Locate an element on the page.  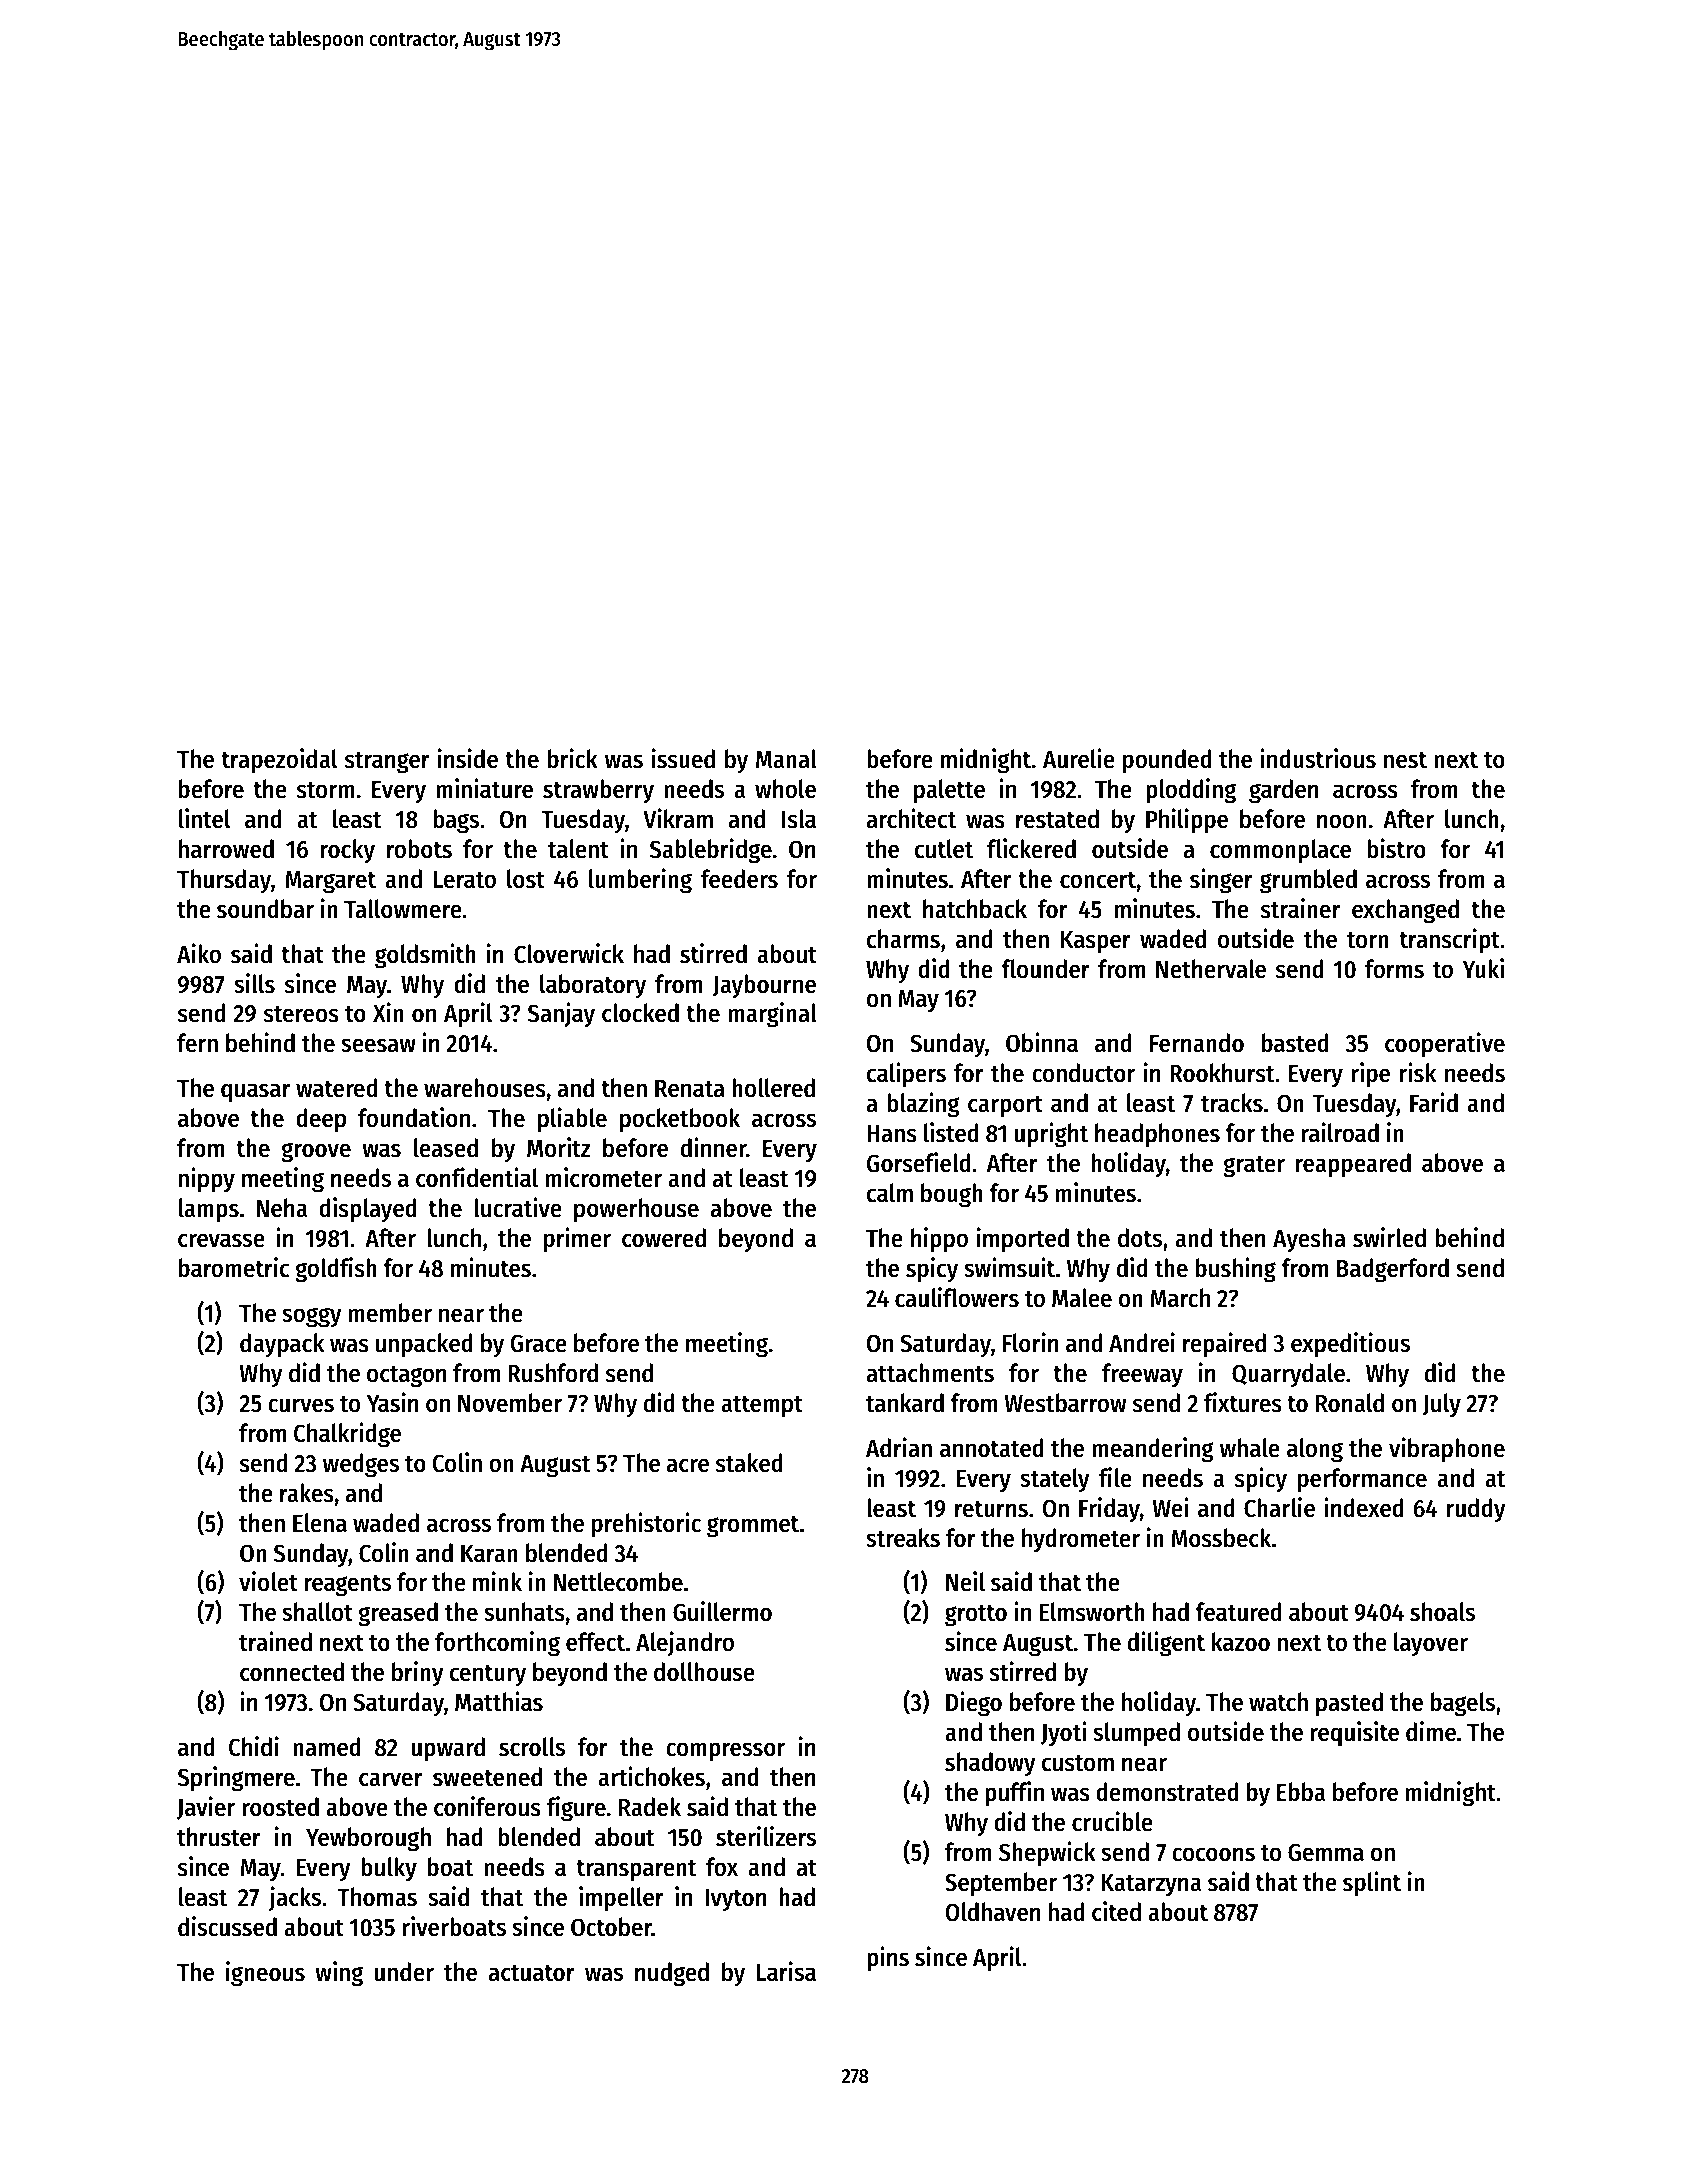
Neil is located at coordinates (965, 1581).
